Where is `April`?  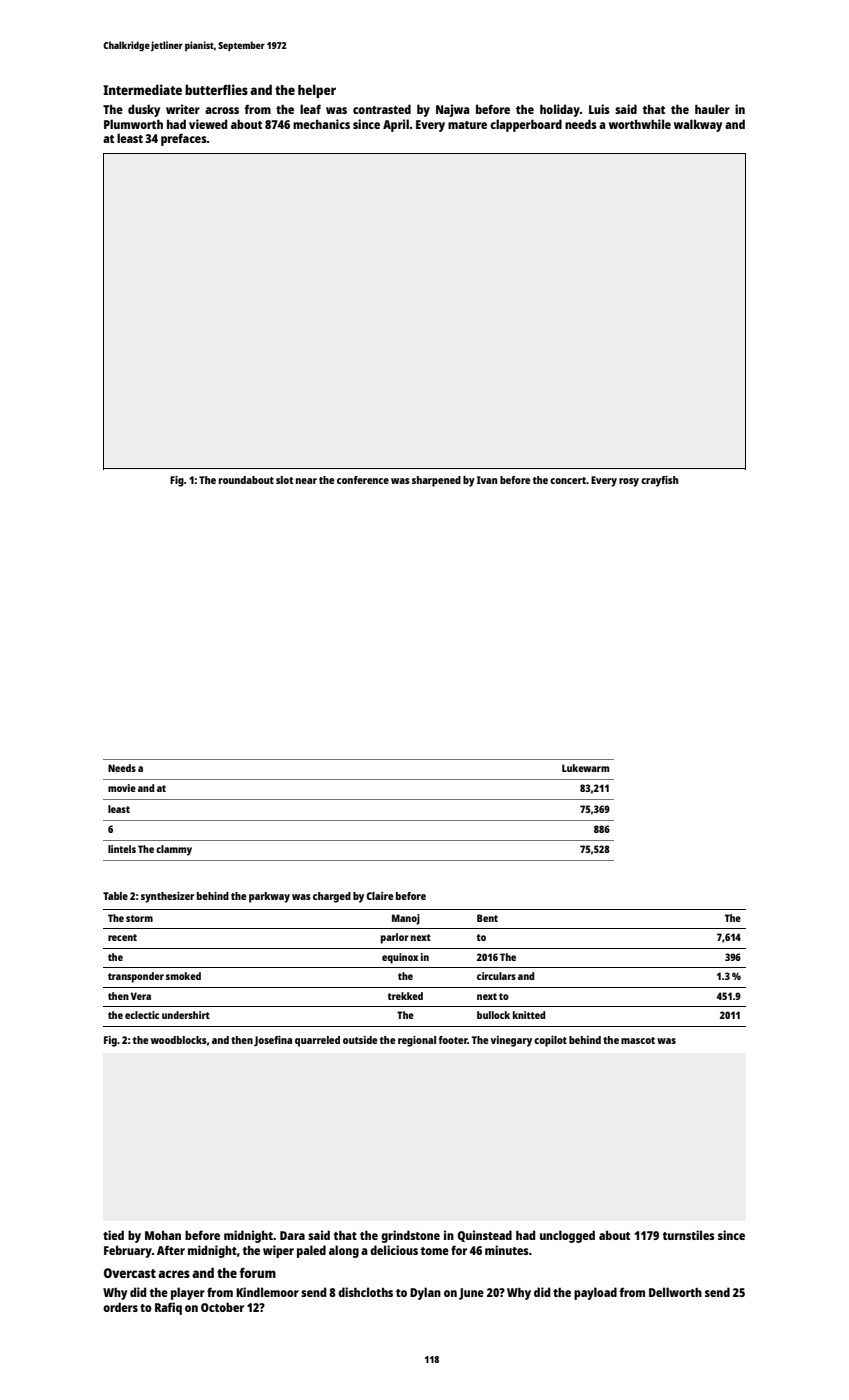 April is located at coordinates (396, 125).
